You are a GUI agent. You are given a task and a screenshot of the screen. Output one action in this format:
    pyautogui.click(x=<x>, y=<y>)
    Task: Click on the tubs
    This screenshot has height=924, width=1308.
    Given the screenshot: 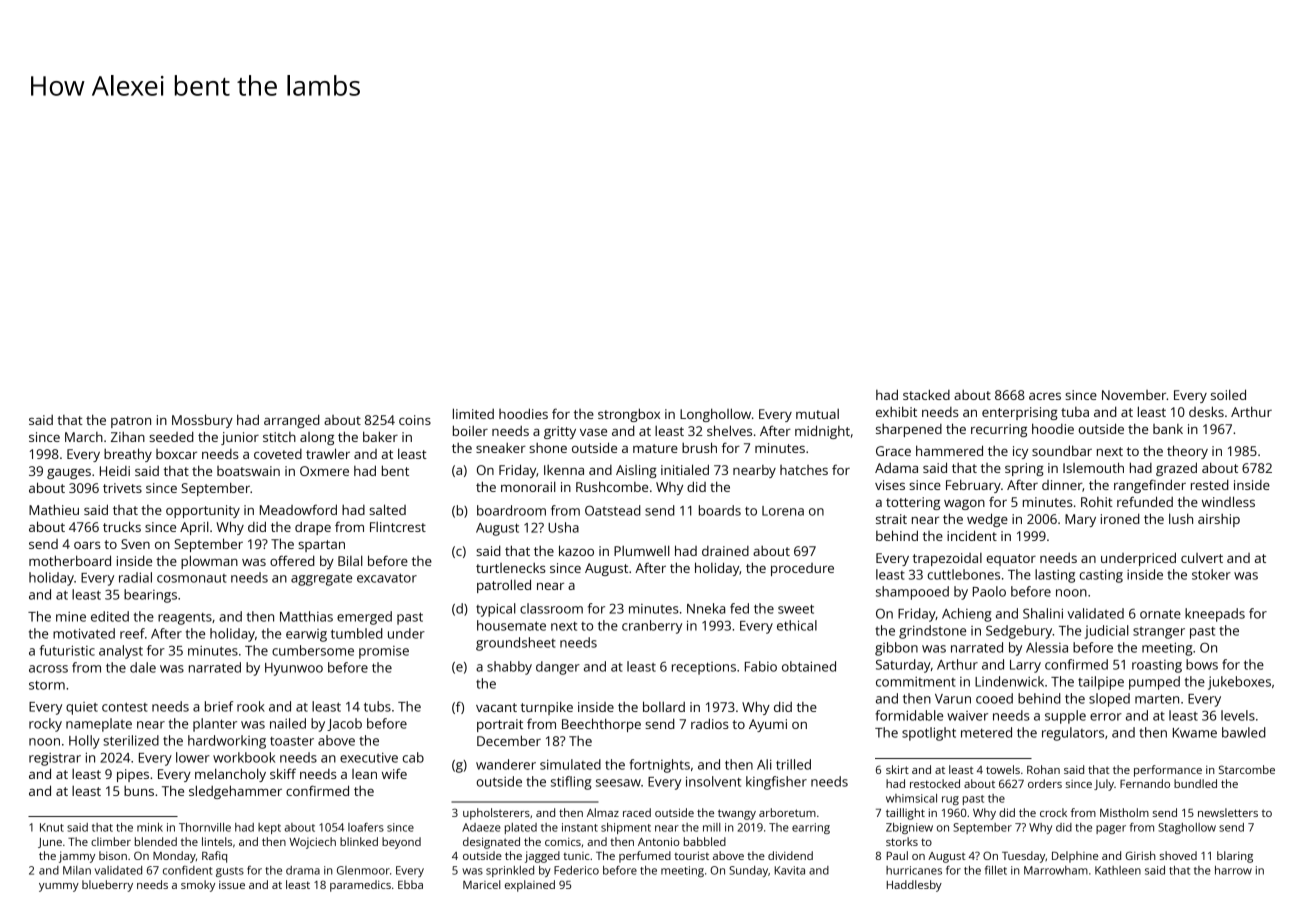 What is the action you would take?
    pyautogui.click(x=377, y=706)
